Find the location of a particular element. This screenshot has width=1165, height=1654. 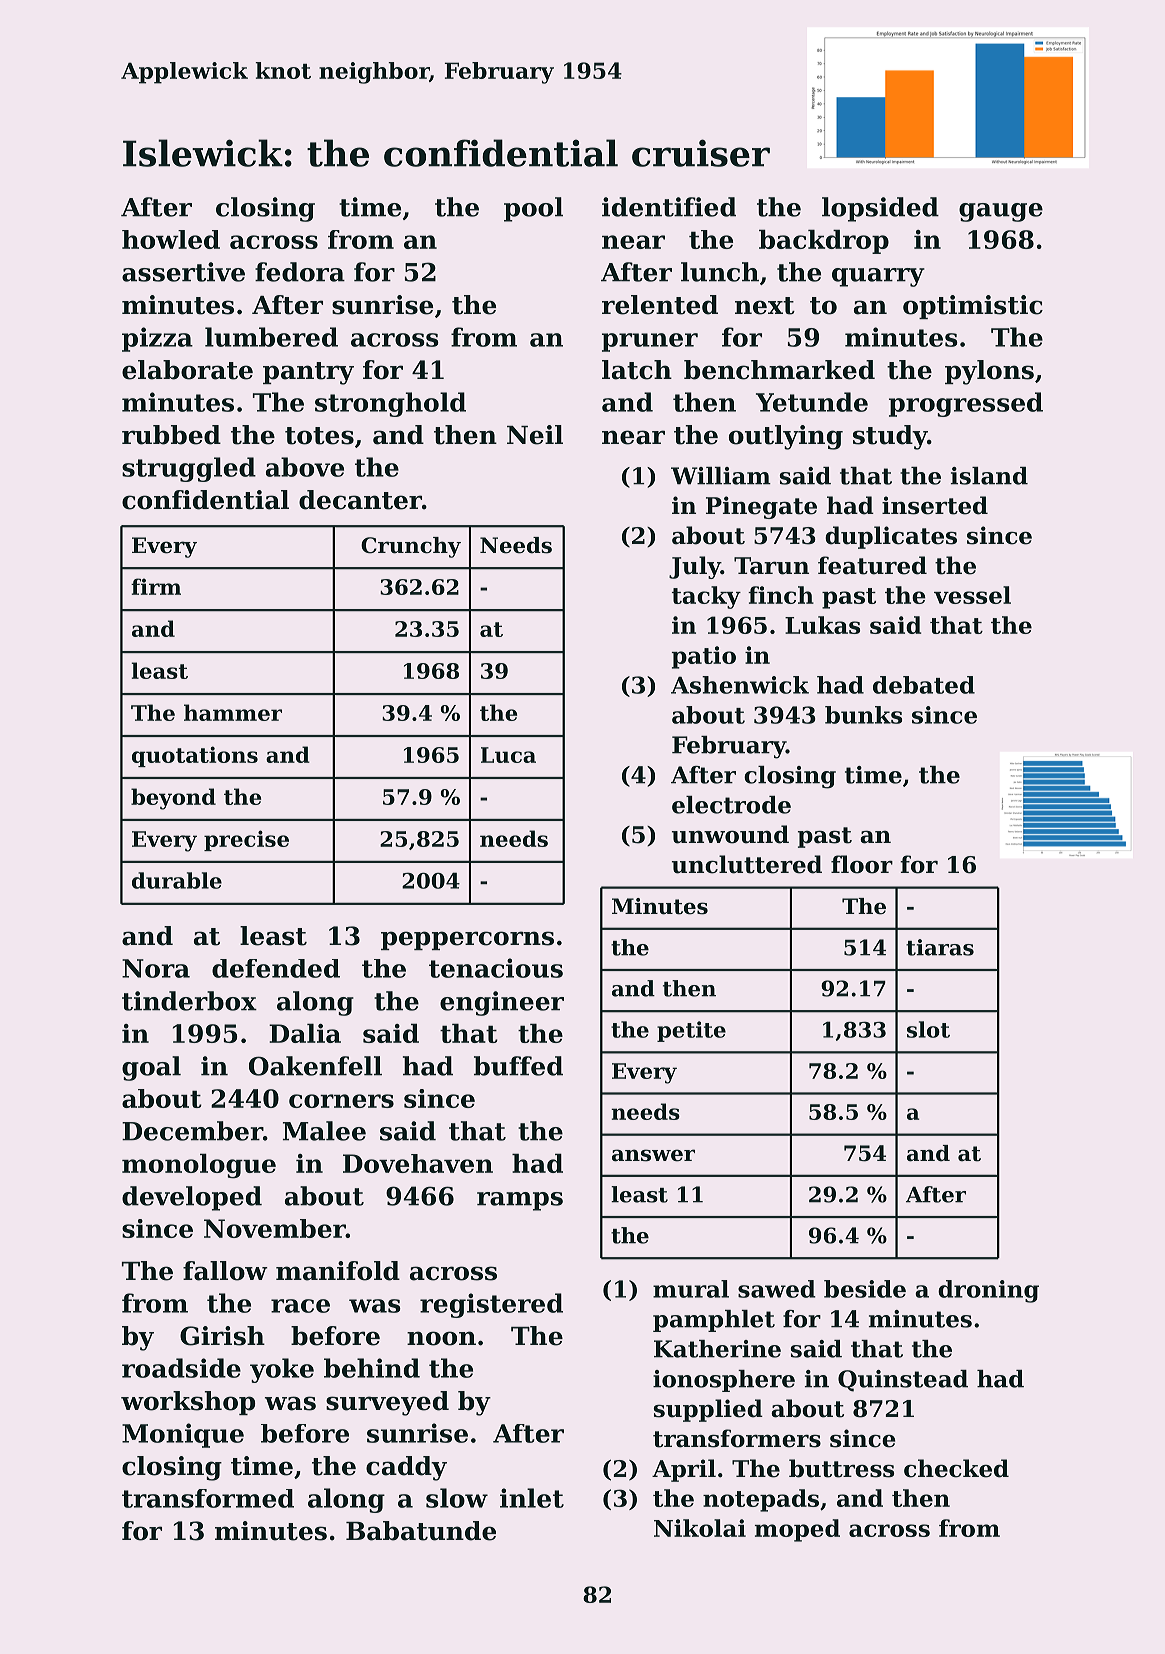

pool is located at coordinates (533, 209).
